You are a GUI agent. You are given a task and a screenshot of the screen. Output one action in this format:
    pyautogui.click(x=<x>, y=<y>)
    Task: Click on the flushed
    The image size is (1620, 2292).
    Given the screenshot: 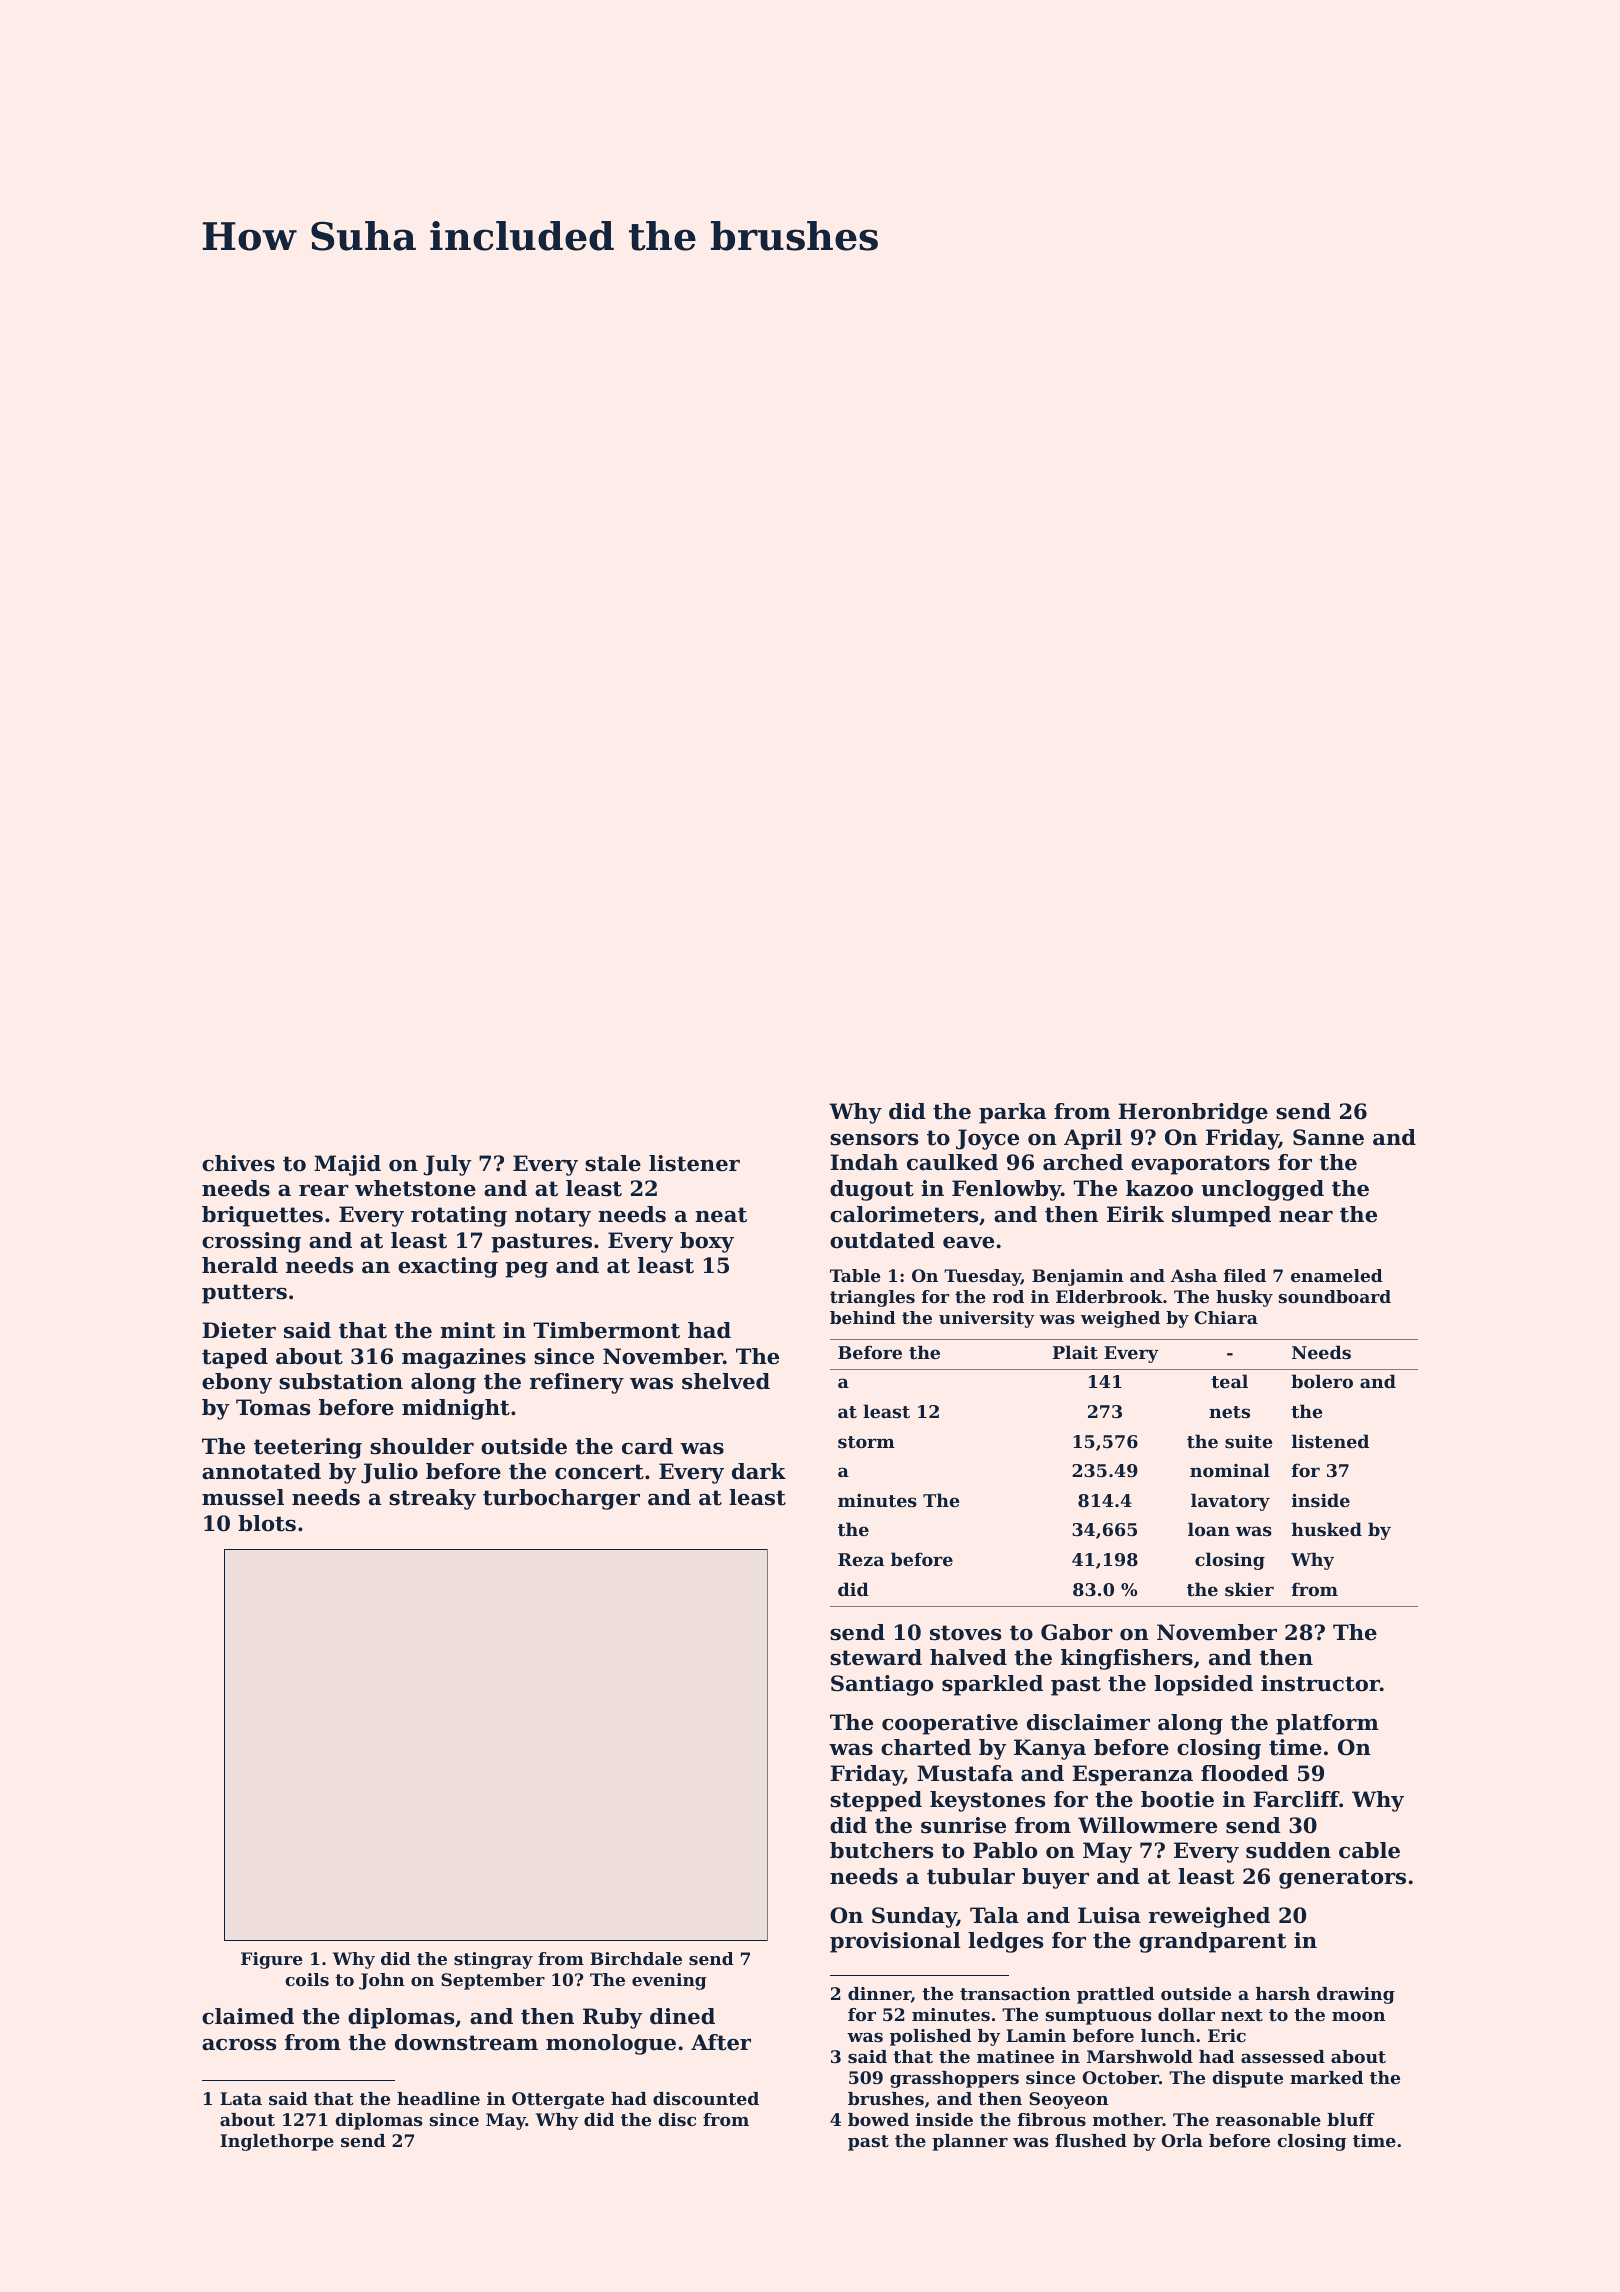 What is the action you would take?
    pyautogui.click(x=1091, y=2140)
